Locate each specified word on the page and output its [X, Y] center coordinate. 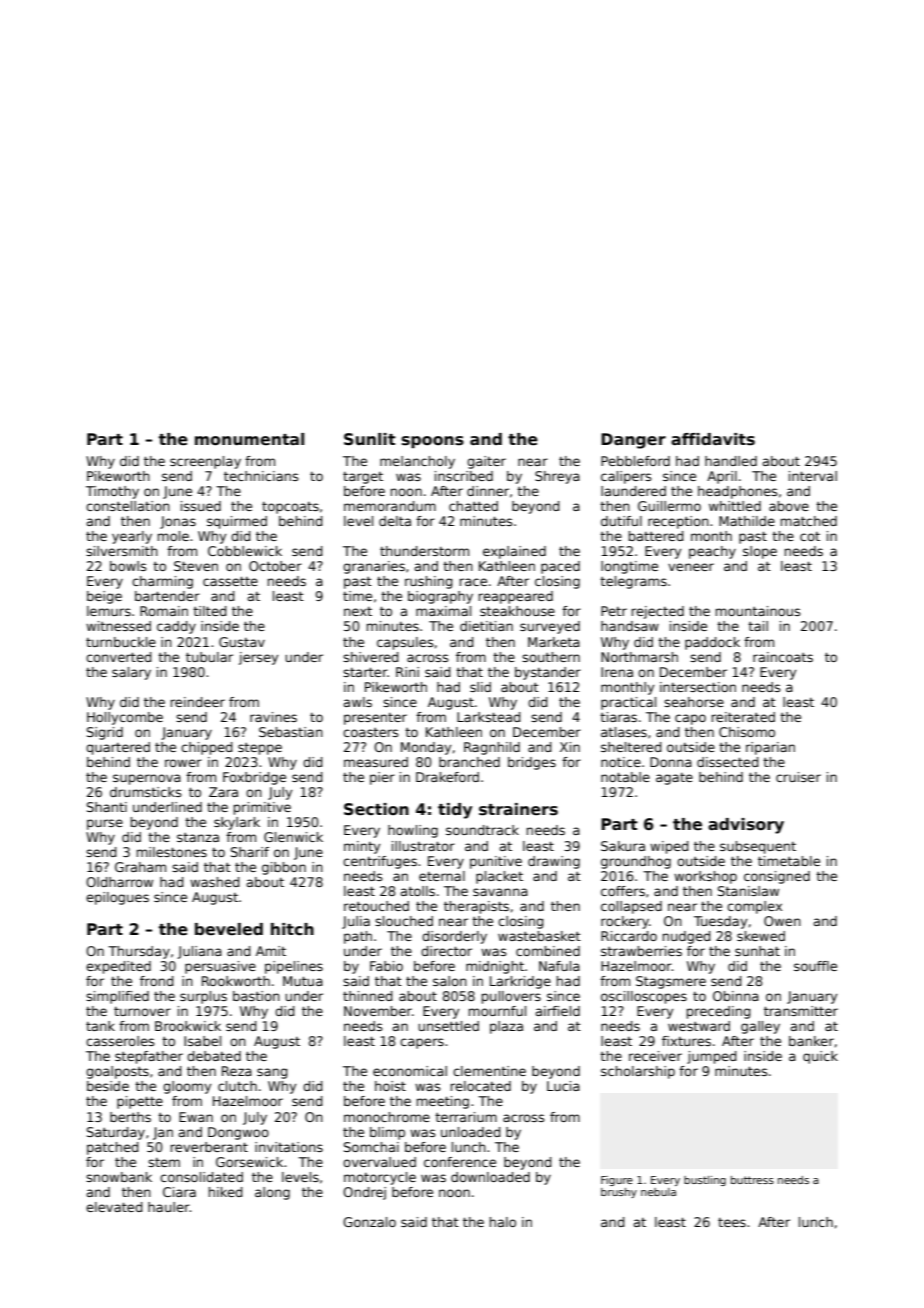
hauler [169, 1207]
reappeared [516, 597]
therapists [476, 907]
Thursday [139, 952]
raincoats [783, 657]
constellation [128, 506]
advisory [746, 826]
